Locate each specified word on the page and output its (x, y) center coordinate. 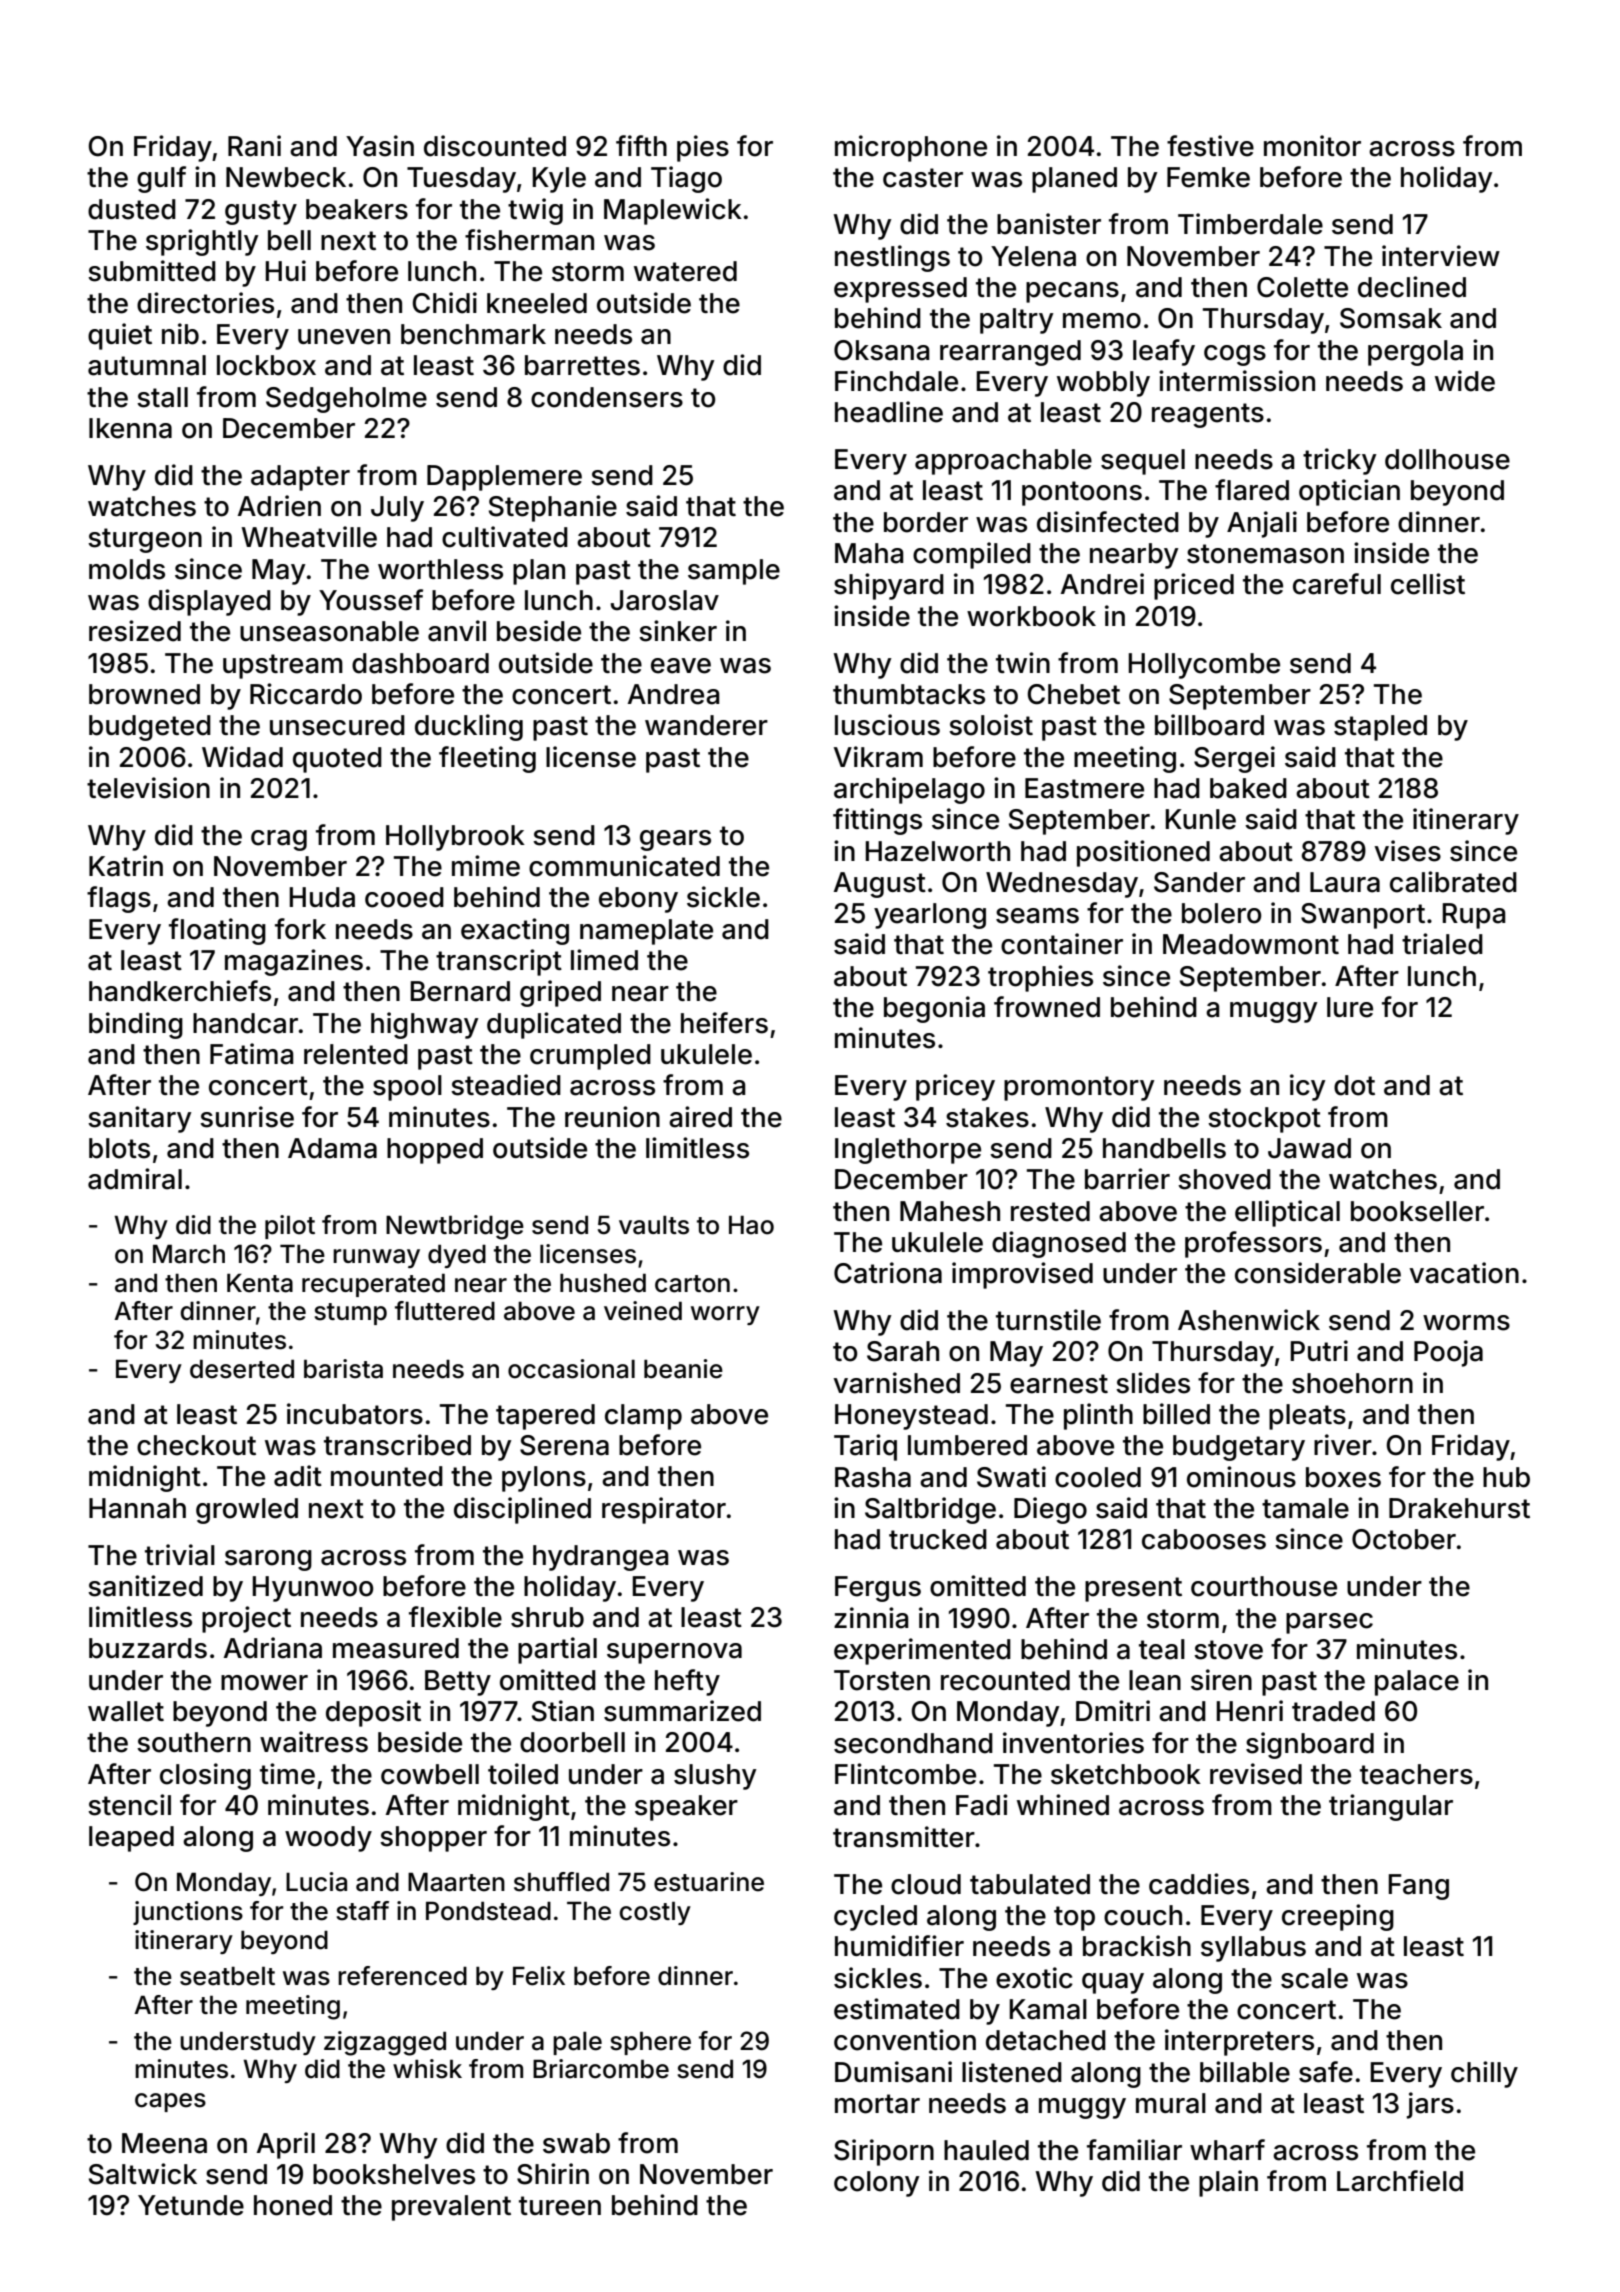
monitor (1312, 146)
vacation (1464, 1273)
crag (279, 840)
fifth (641, 145)
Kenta (260, 1283)
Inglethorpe (908, 1151)
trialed (1442, 944)
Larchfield (1400, 2181)
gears (675, 840)
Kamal (1048, 2009)
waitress (314, 1742)
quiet (120, 336)
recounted (1005, 1680)
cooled (1098, 1477)
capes (170, 2102)
